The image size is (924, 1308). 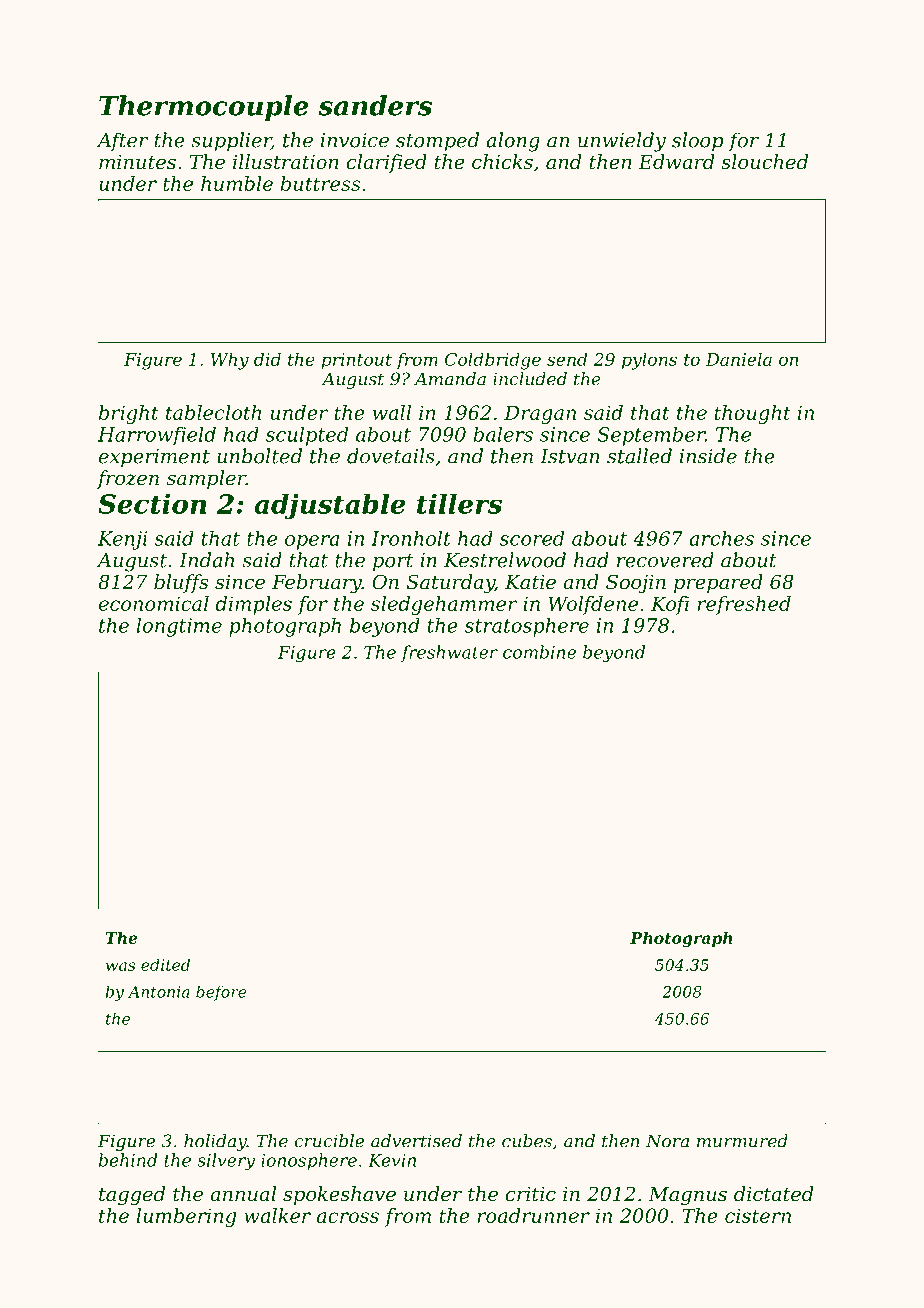 What do you see at coordinates (764, 162) in the screenshot?
I see `slouched` at bounding box center [764, 162].
